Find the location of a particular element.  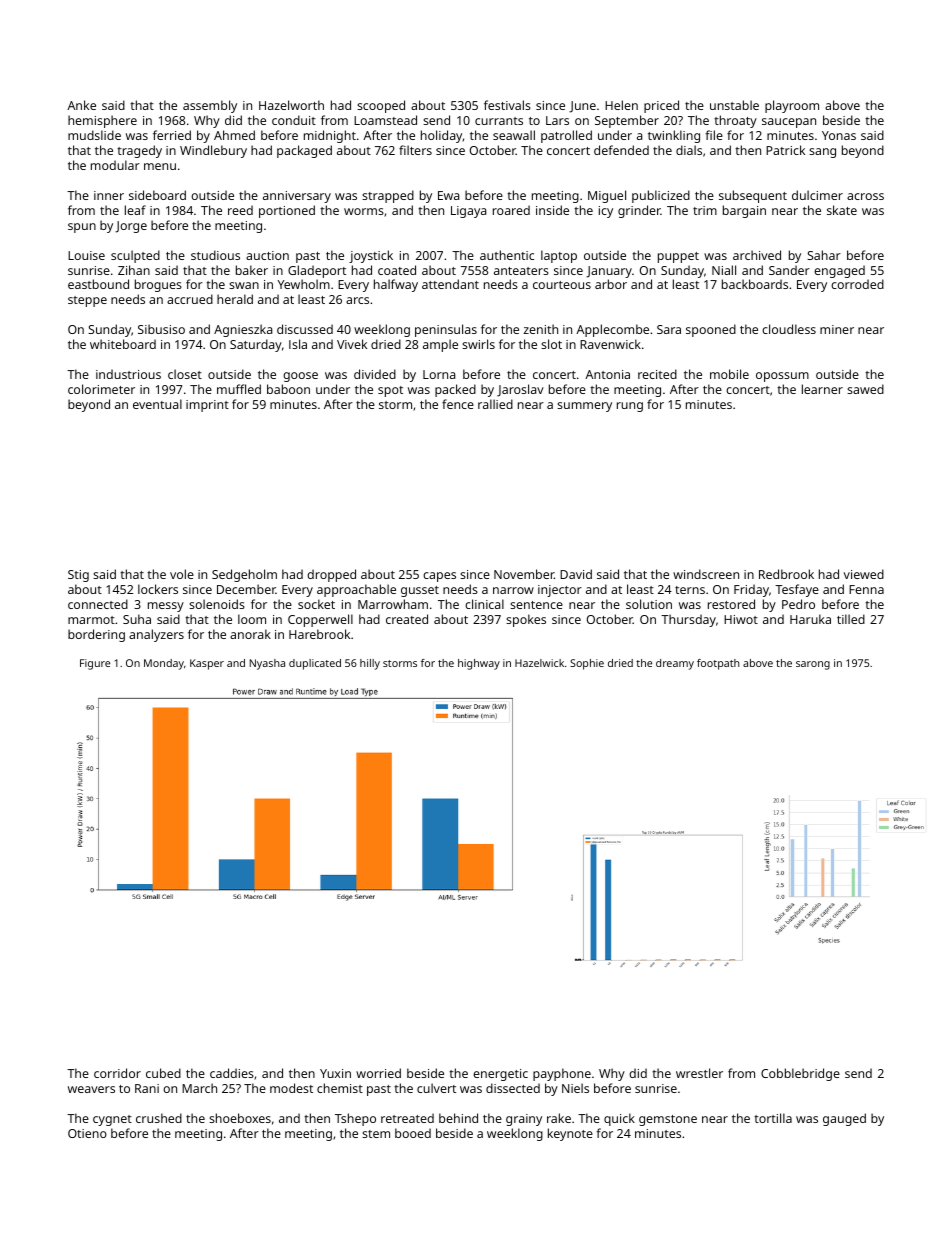

sarong is located at coordinates (813, 665).
